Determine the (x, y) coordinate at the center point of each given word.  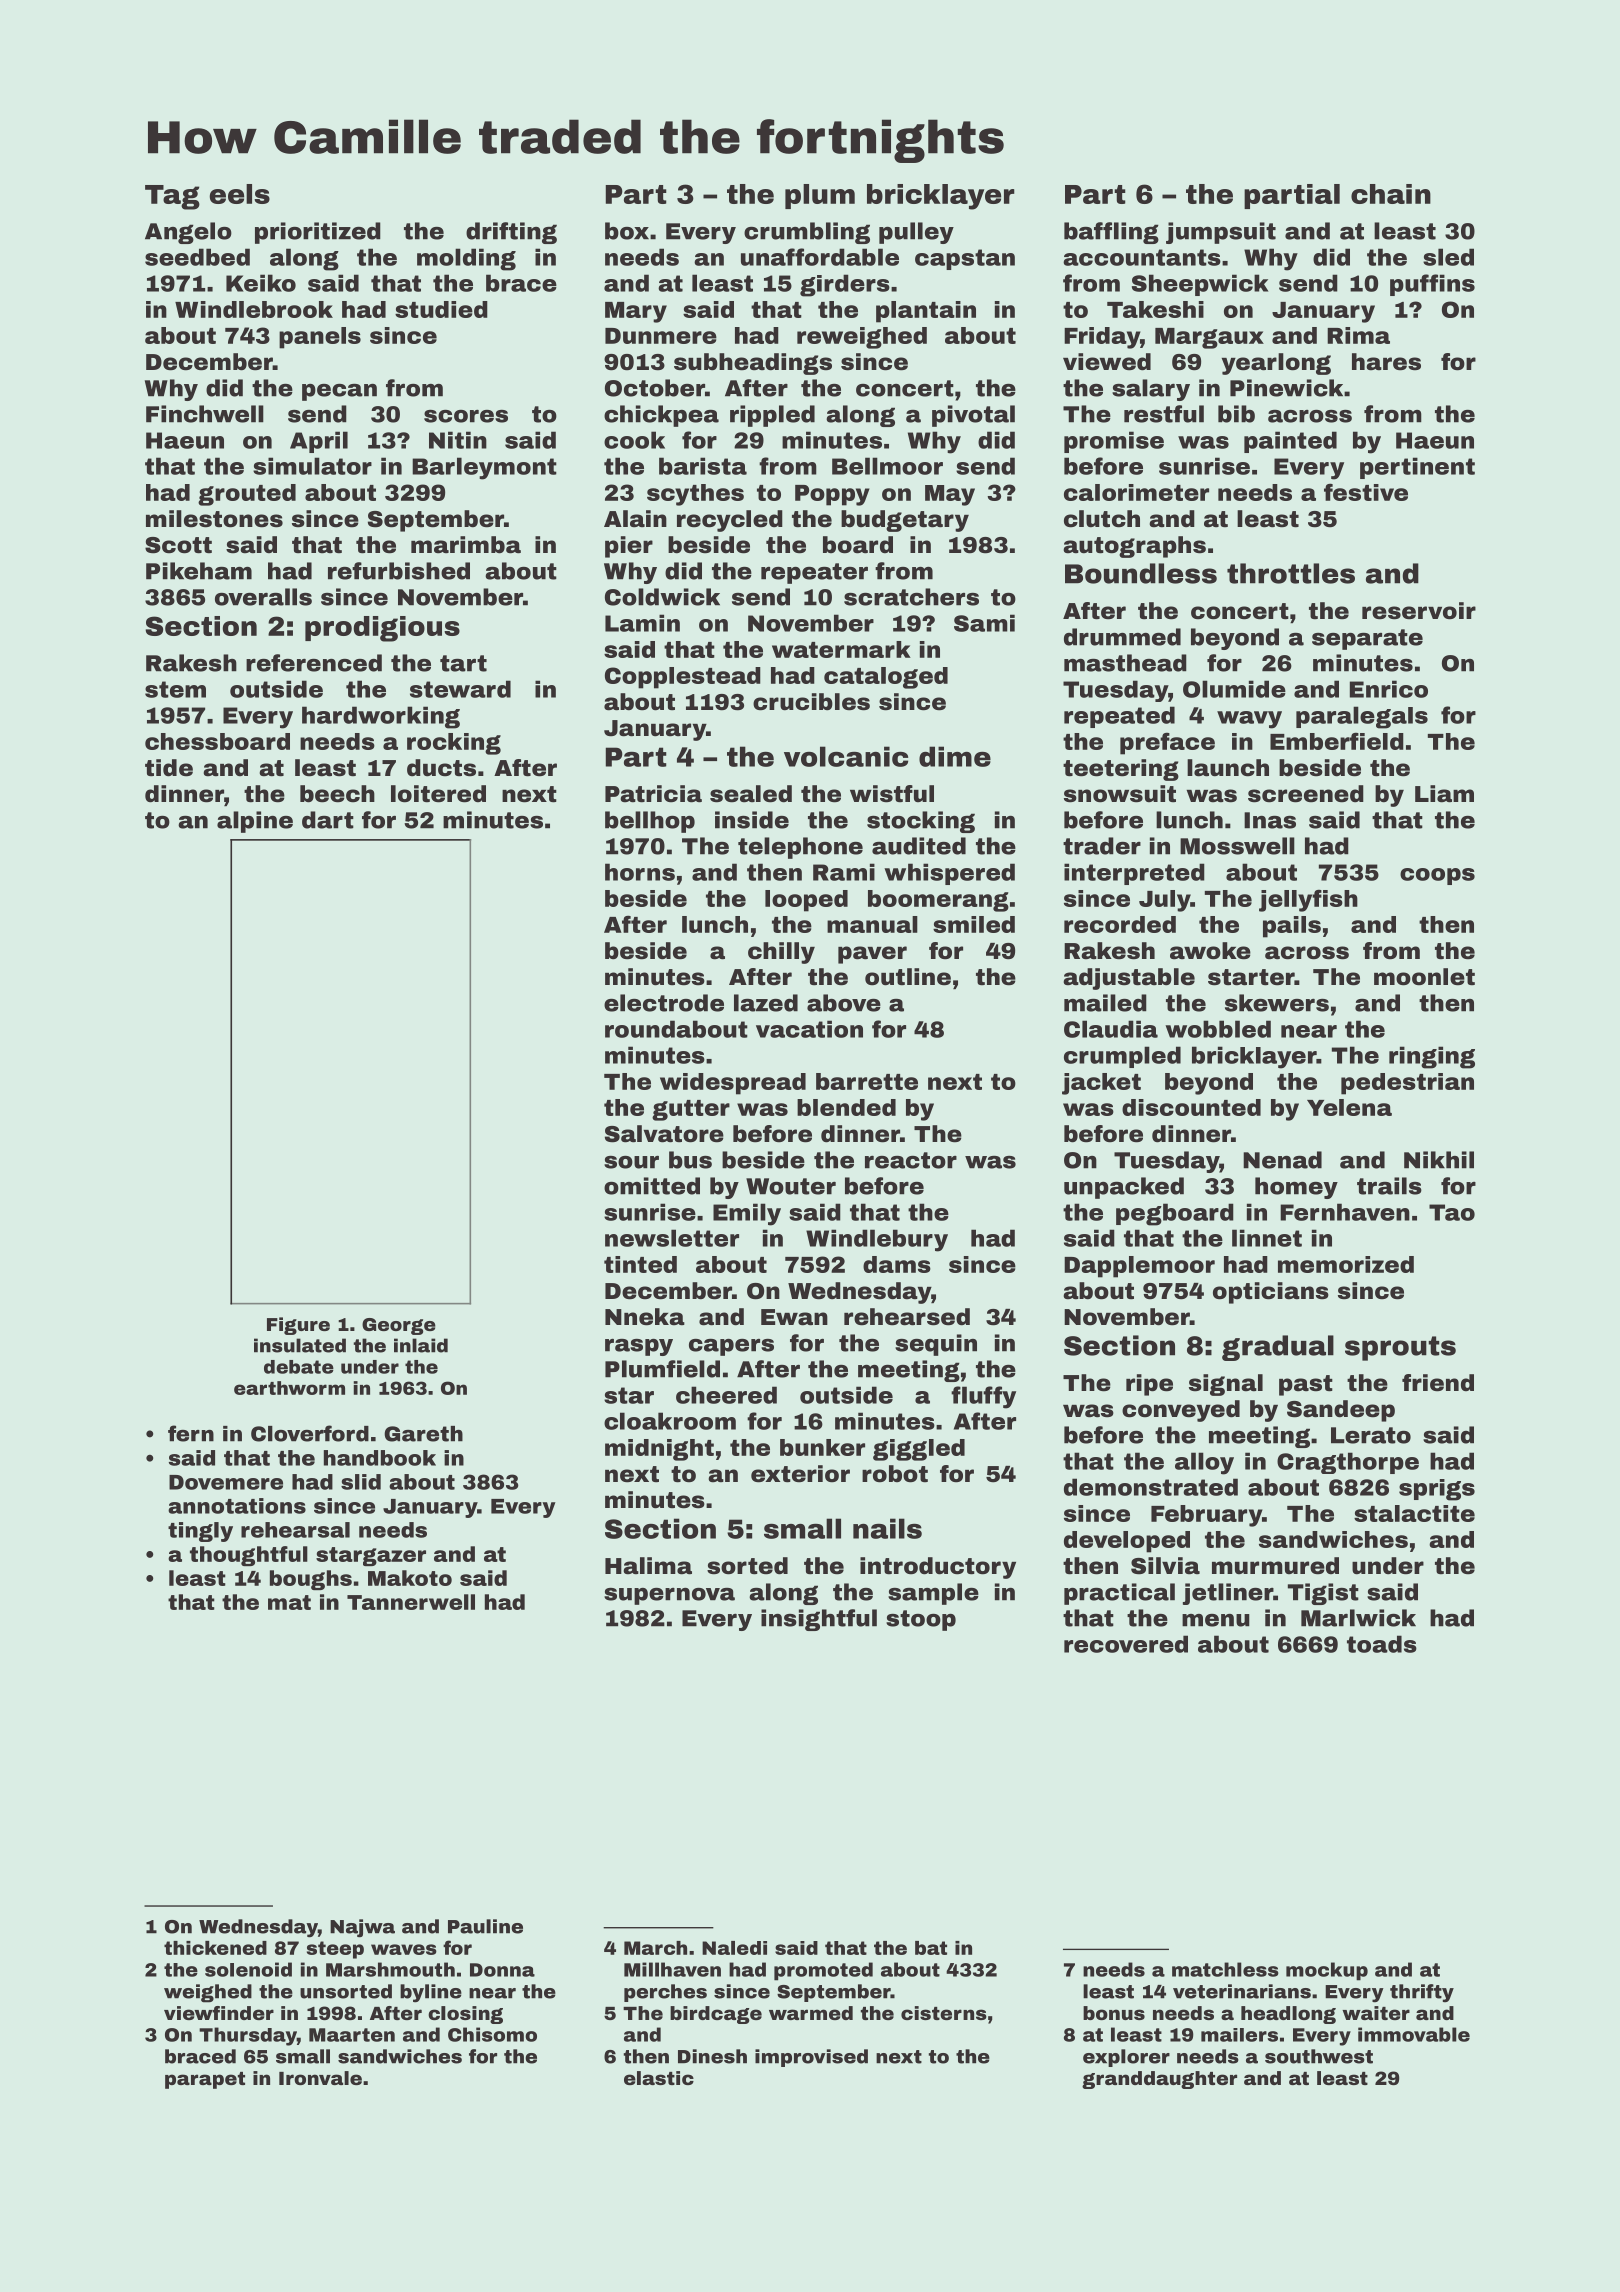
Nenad (1282, 1160)
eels (240, 194)
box (627, 231)
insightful (819, 1620)
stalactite (1414, 1513)
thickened (215, 1948)
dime (955, 756)
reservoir (1419, 611)
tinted (640, 1264)
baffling (1111, 233)
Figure (298, 1326)
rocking (454, 744)
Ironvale (320, 2078)
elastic (659, 2078)
